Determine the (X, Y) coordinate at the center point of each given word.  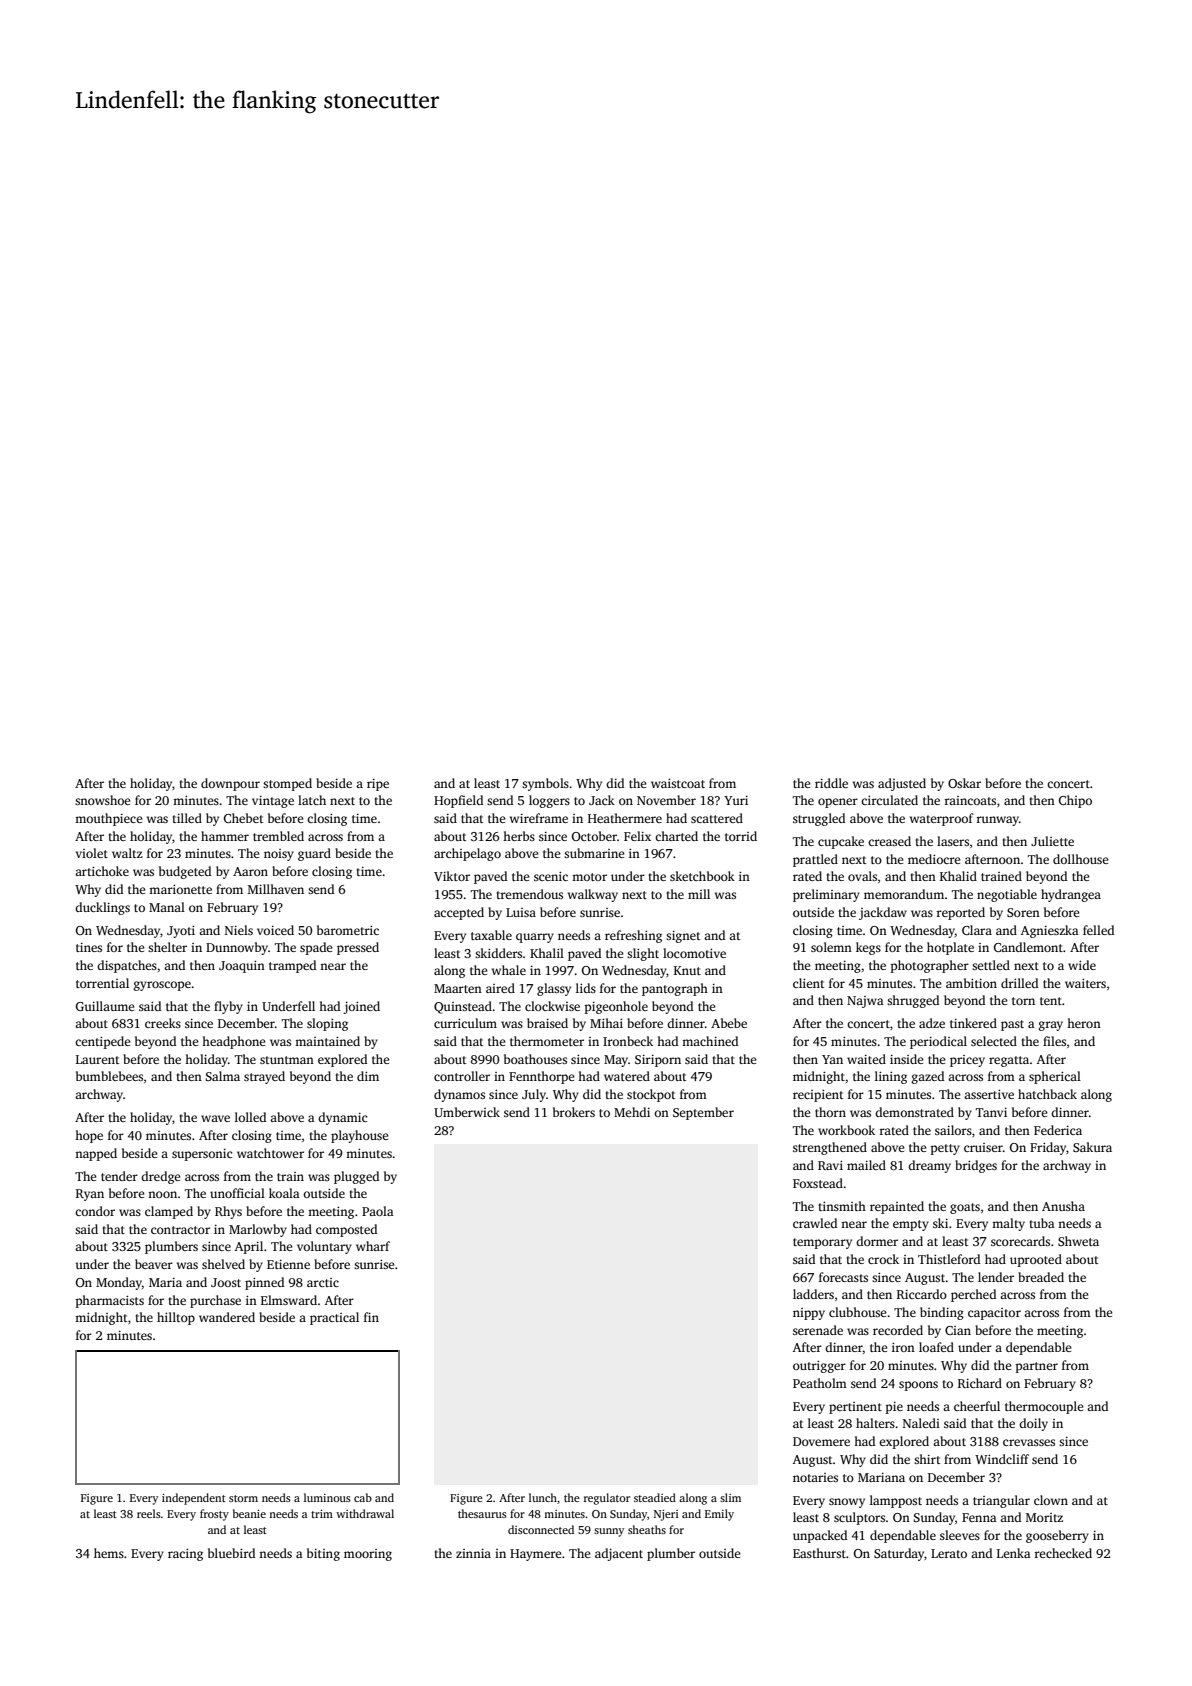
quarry (535, 938)
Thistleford (949, 1259)
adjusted (902, 784)
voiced (275, 930)
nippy (809, 1314)
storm (243, 1498)
